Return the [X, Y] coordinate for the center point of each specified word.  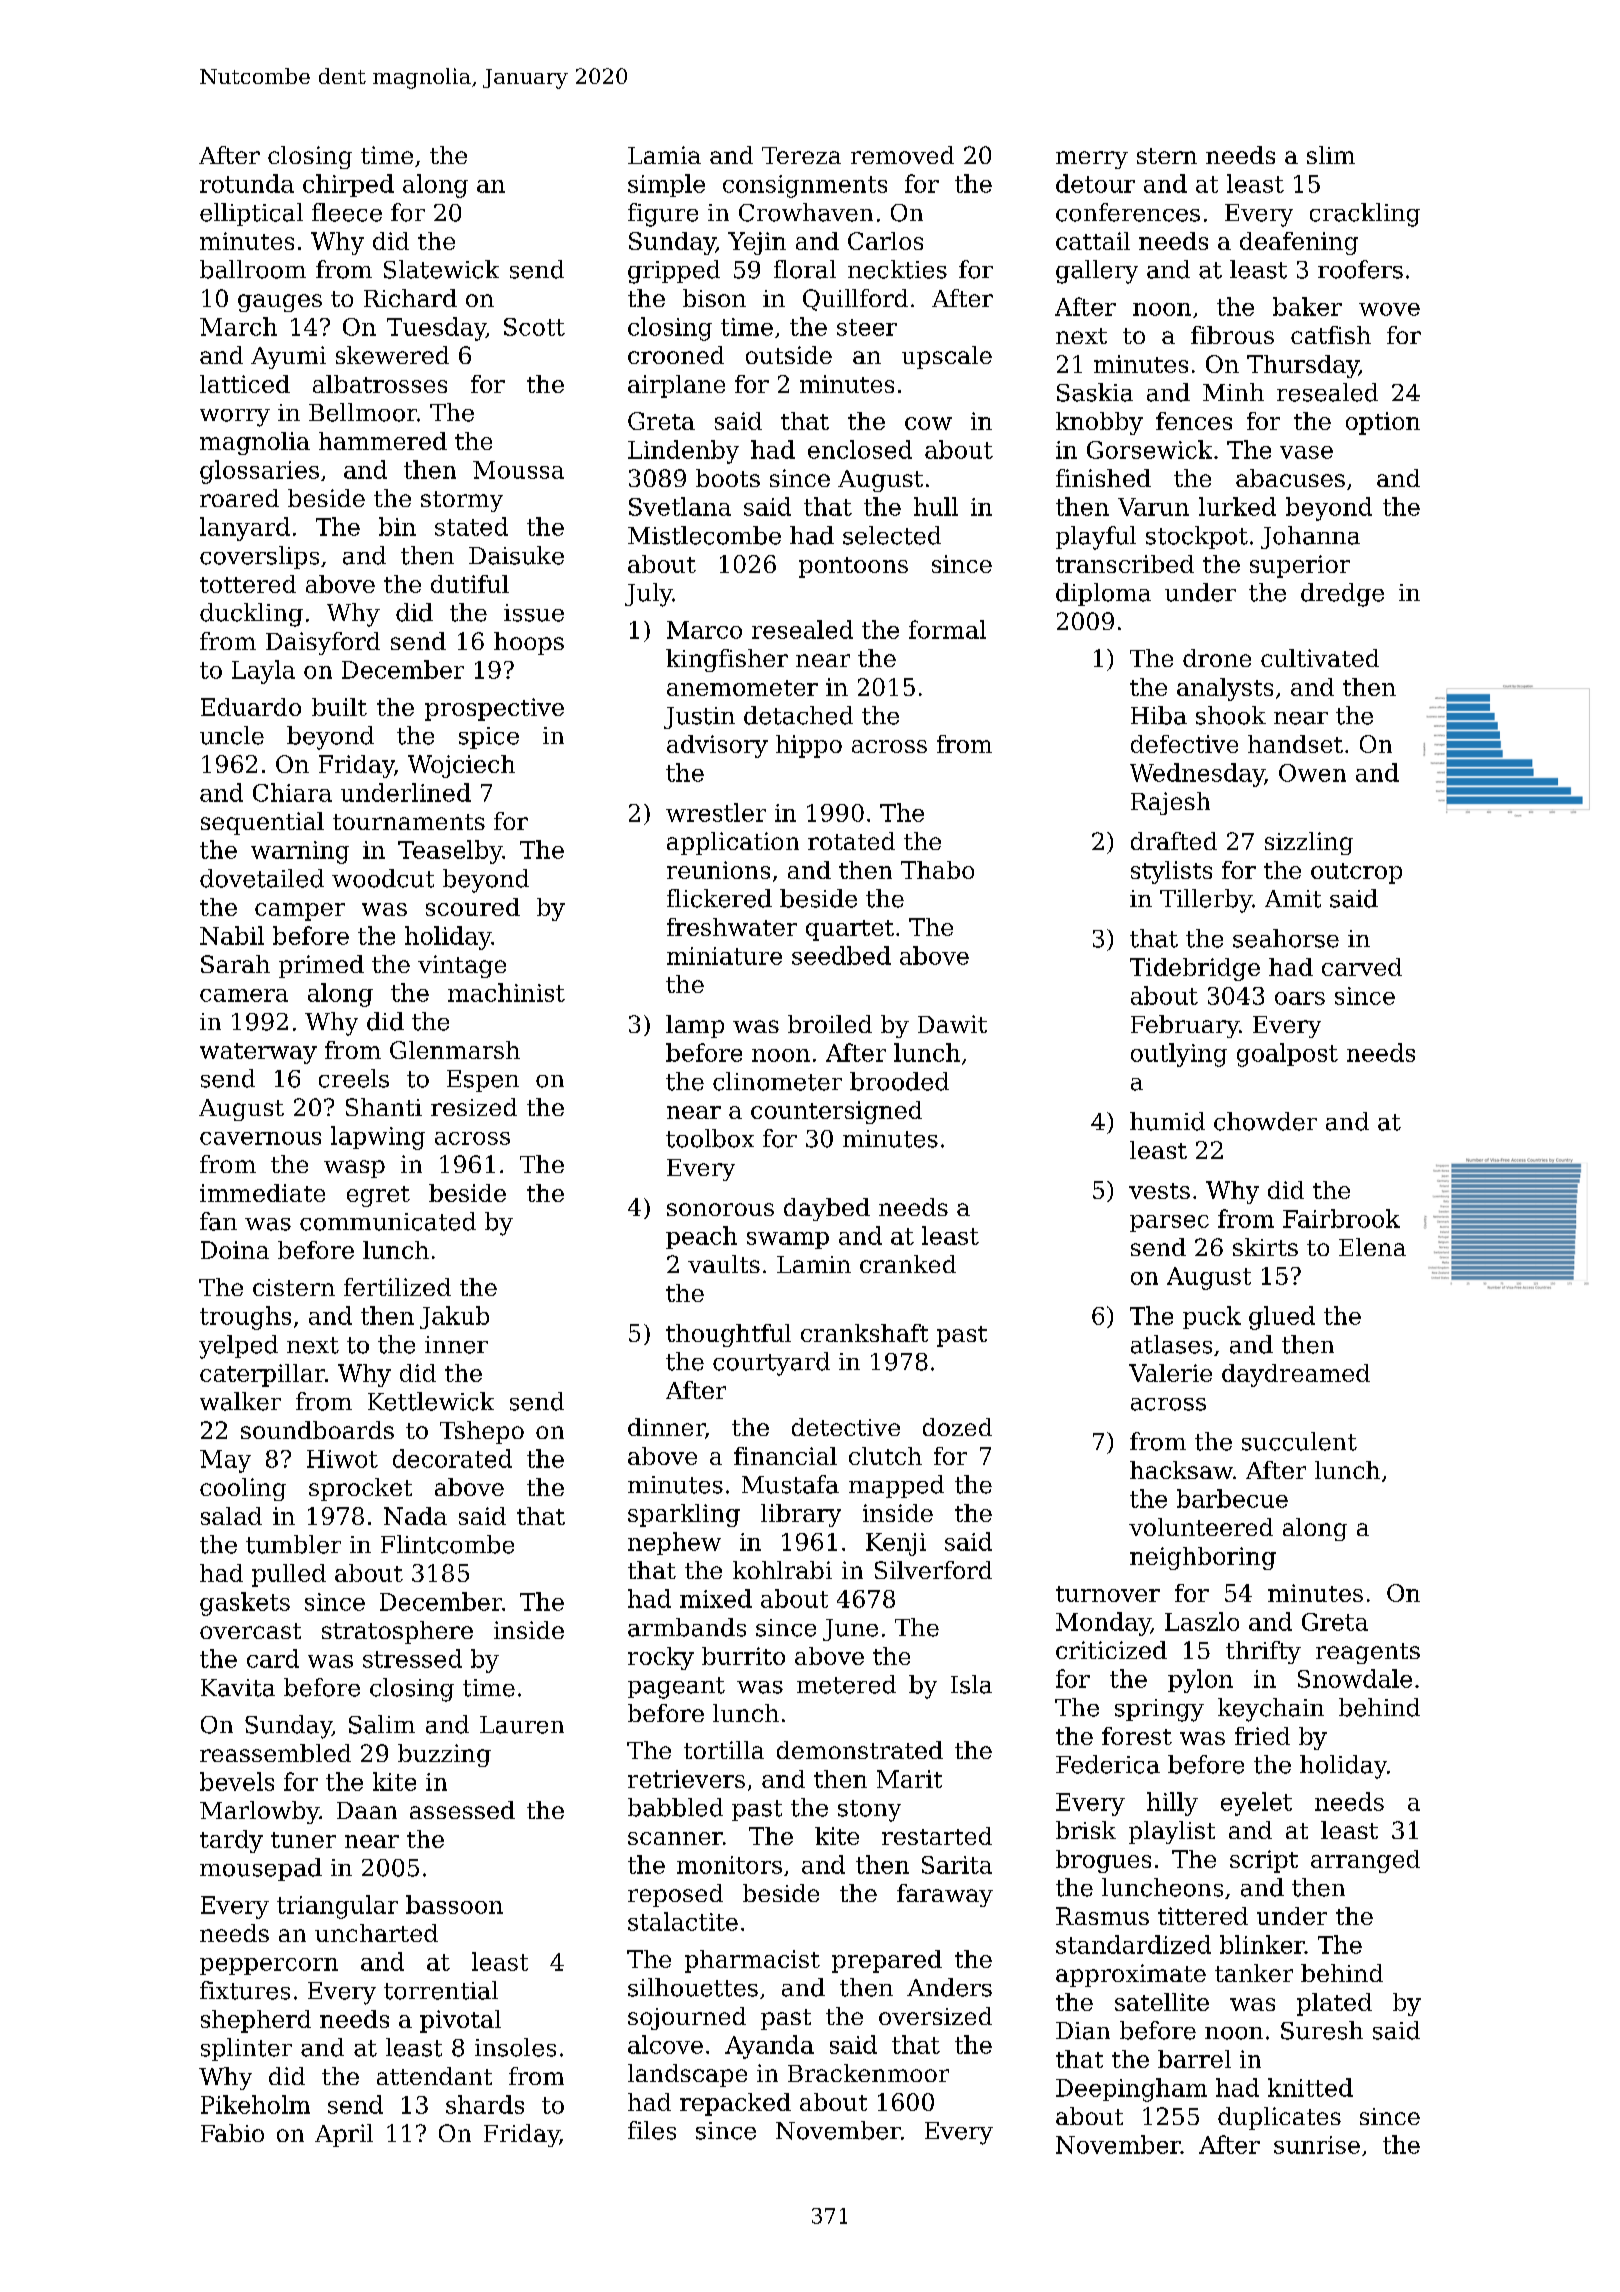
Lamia [664, 155]
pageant [676, 1688]
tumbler [293, 1544]
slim [1331, 155]
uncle [232, 735]
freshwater [732, 927]
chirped [348, 185]
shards [485, 2104]
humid [1167, 1121]
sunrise [1317, 2145]
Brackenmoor [868, 2073]
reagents [1368, 1653]
